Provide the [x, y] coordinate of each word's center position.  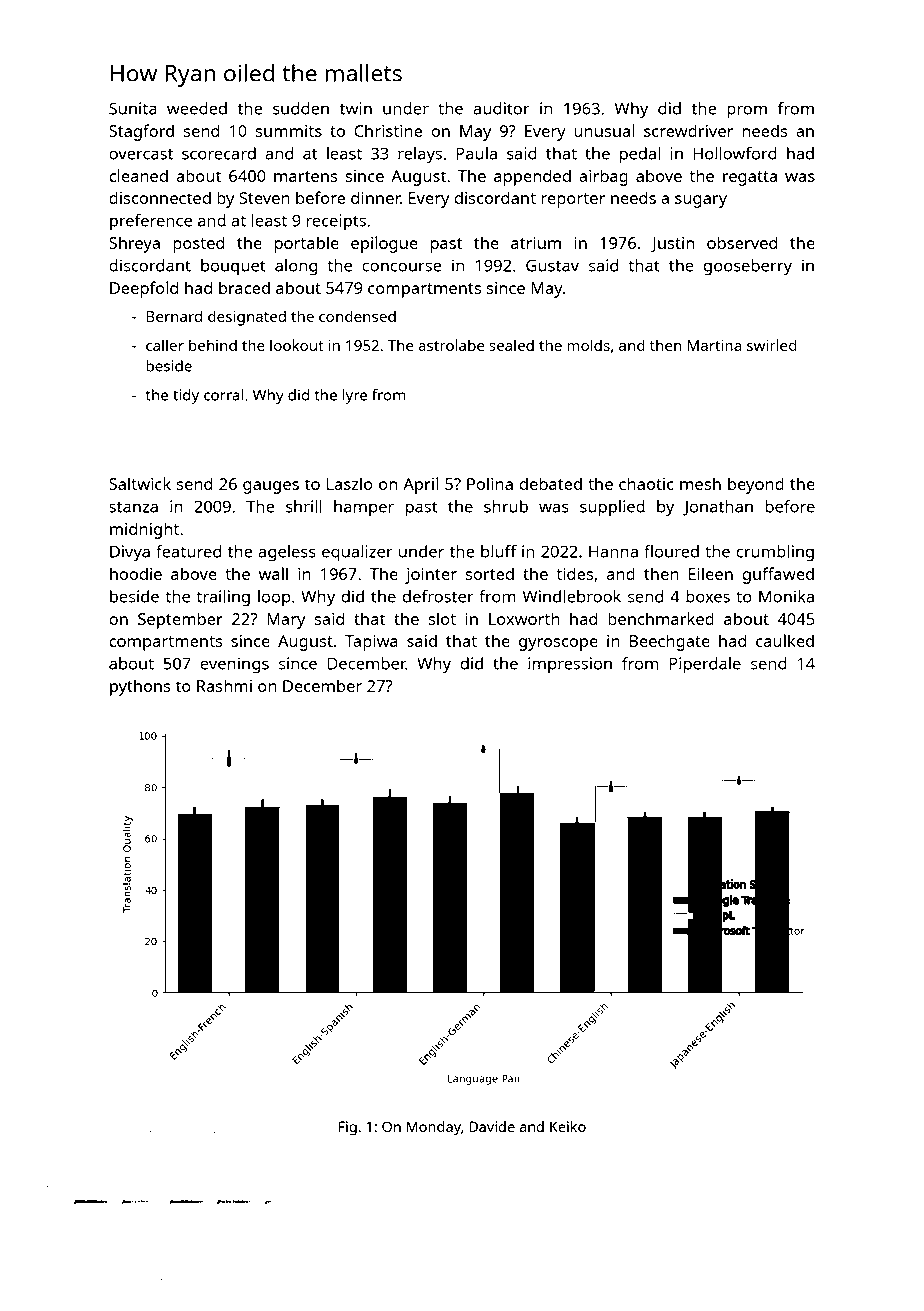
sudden [301, 108]
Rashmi [224, 685]
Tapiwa [371, 643]
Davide [492, 1126]
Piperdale [705, 665]
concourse [401, 267]
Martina [714, 345]
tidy [186, 396]
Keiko [568, 1126]
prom [747, 112]
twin [356, 108]
